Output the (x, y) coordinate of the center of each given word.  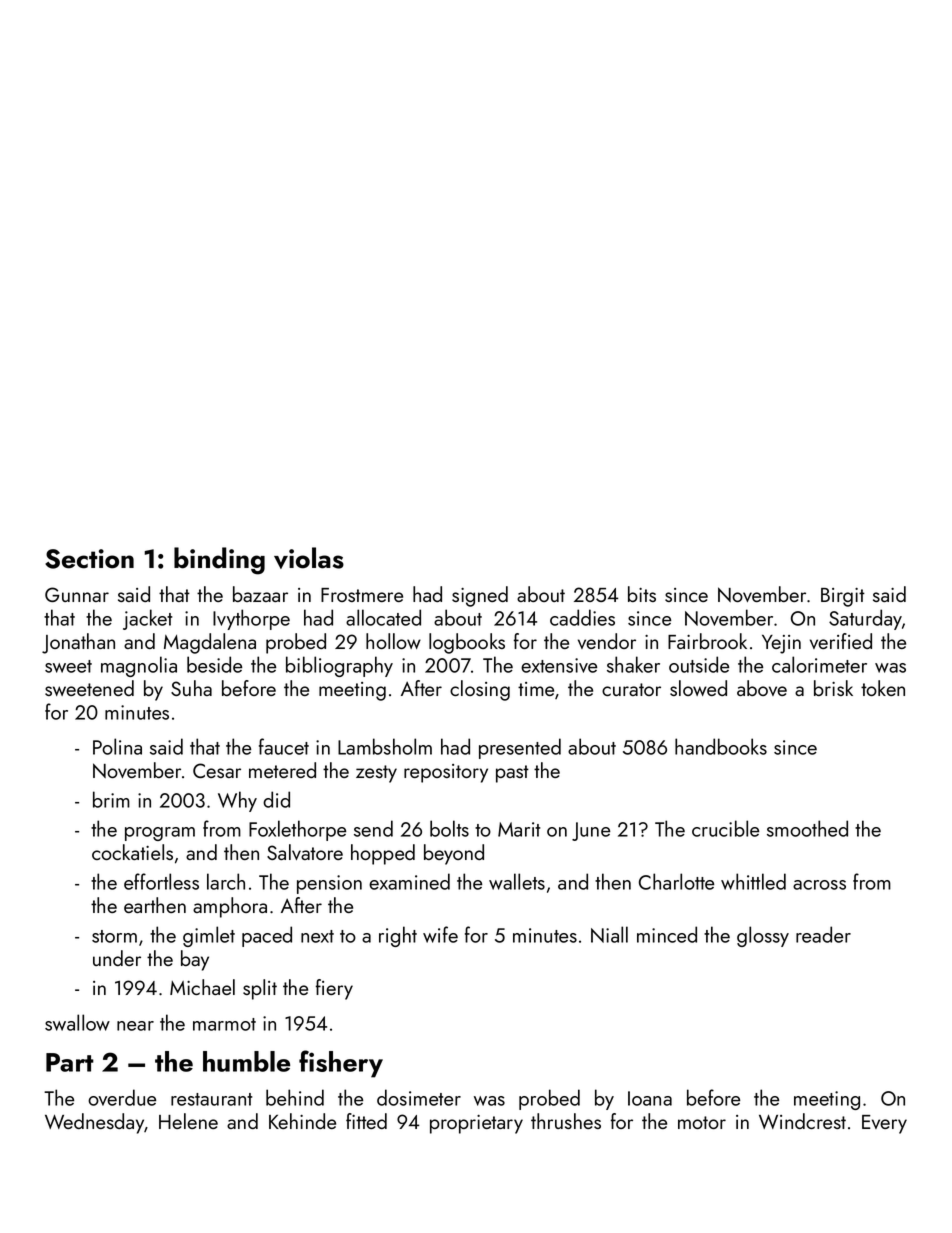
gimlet (209, 936)
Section (89, 559)
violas (309, 558)
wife (440, 934)
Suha (191, 688)
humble (246, 1061)
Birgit (843, 597)
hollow (393, 641)
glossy (763, 936)
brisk (833, 688)
